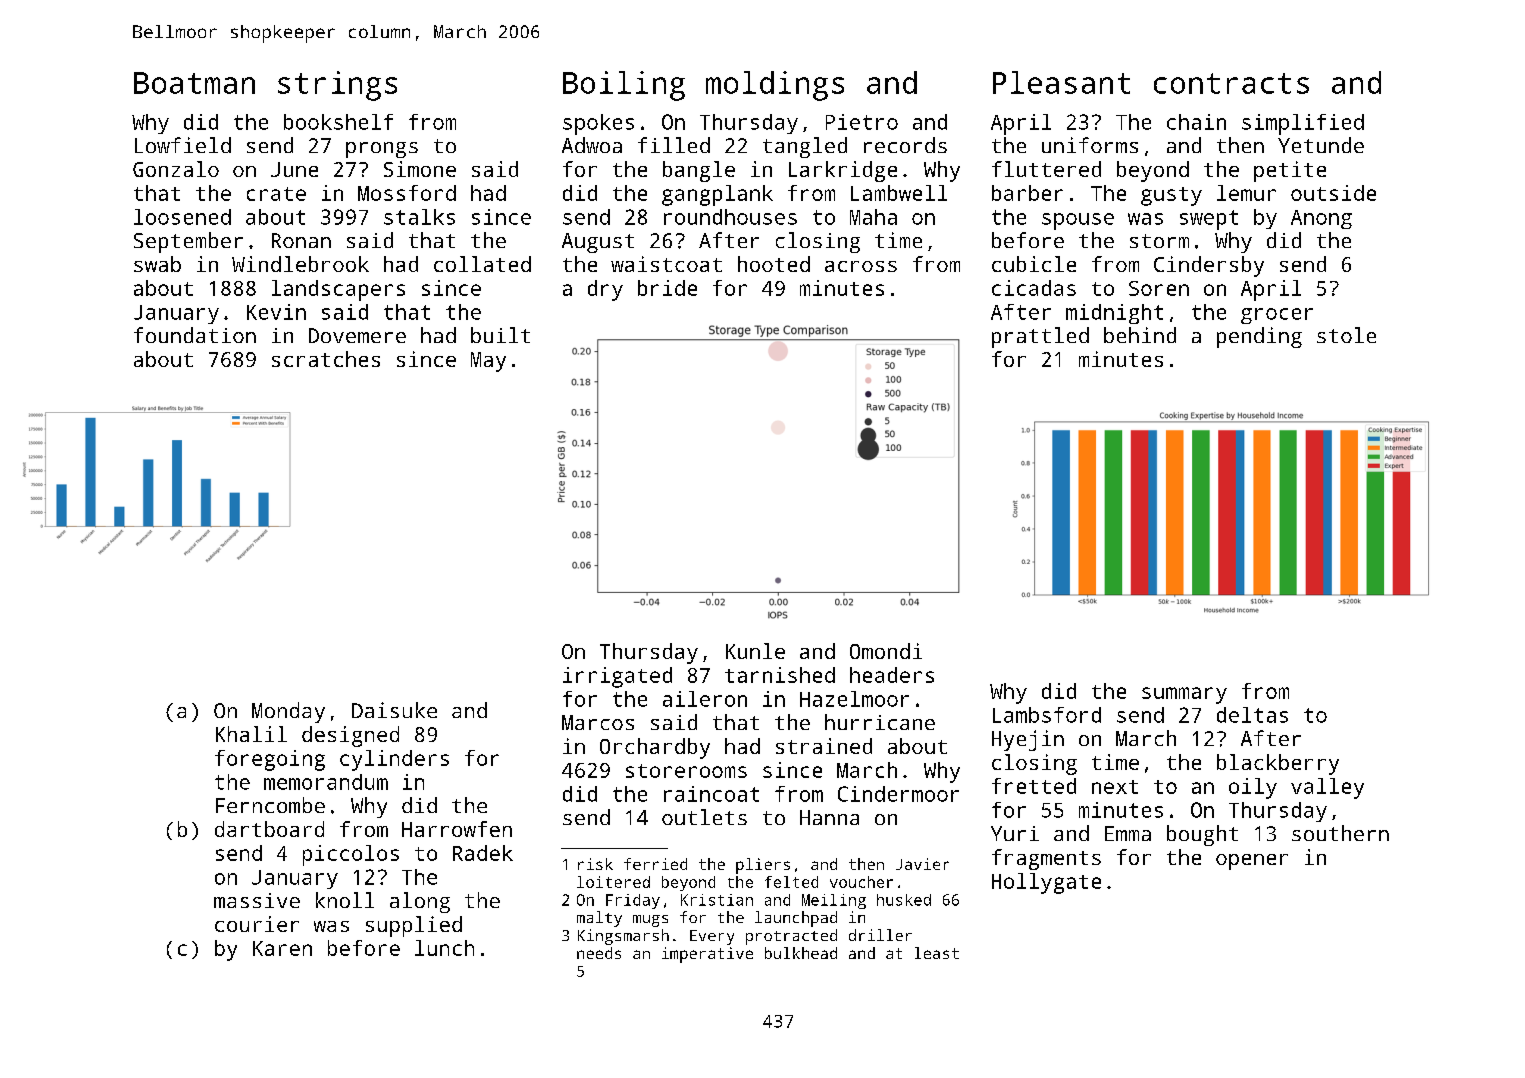 The height and width of the document is (1078, 1525). I want to click on bride, so click(667, 288).
